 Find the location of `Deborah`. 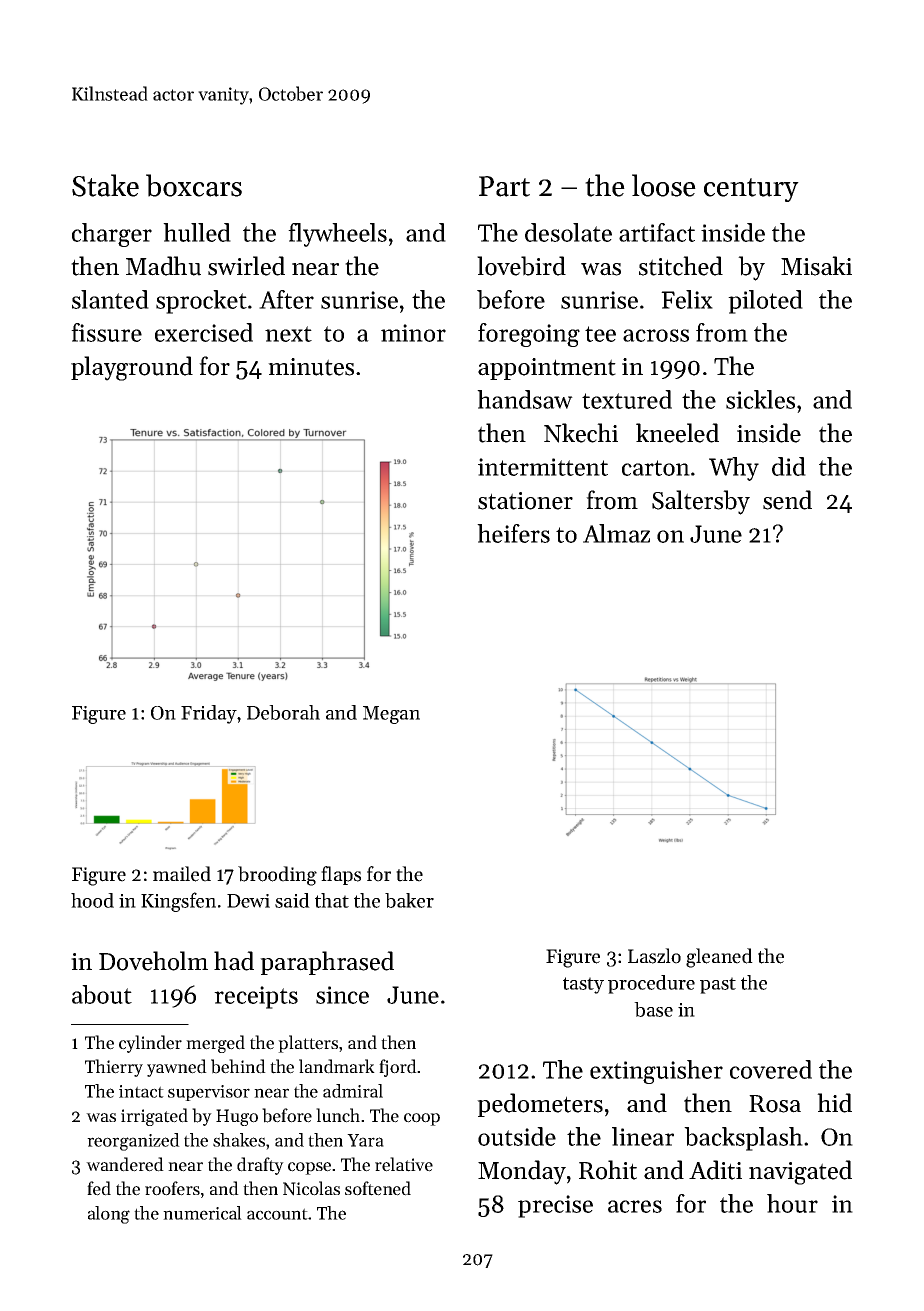

Deborah is located at coordinates (283, 712).
